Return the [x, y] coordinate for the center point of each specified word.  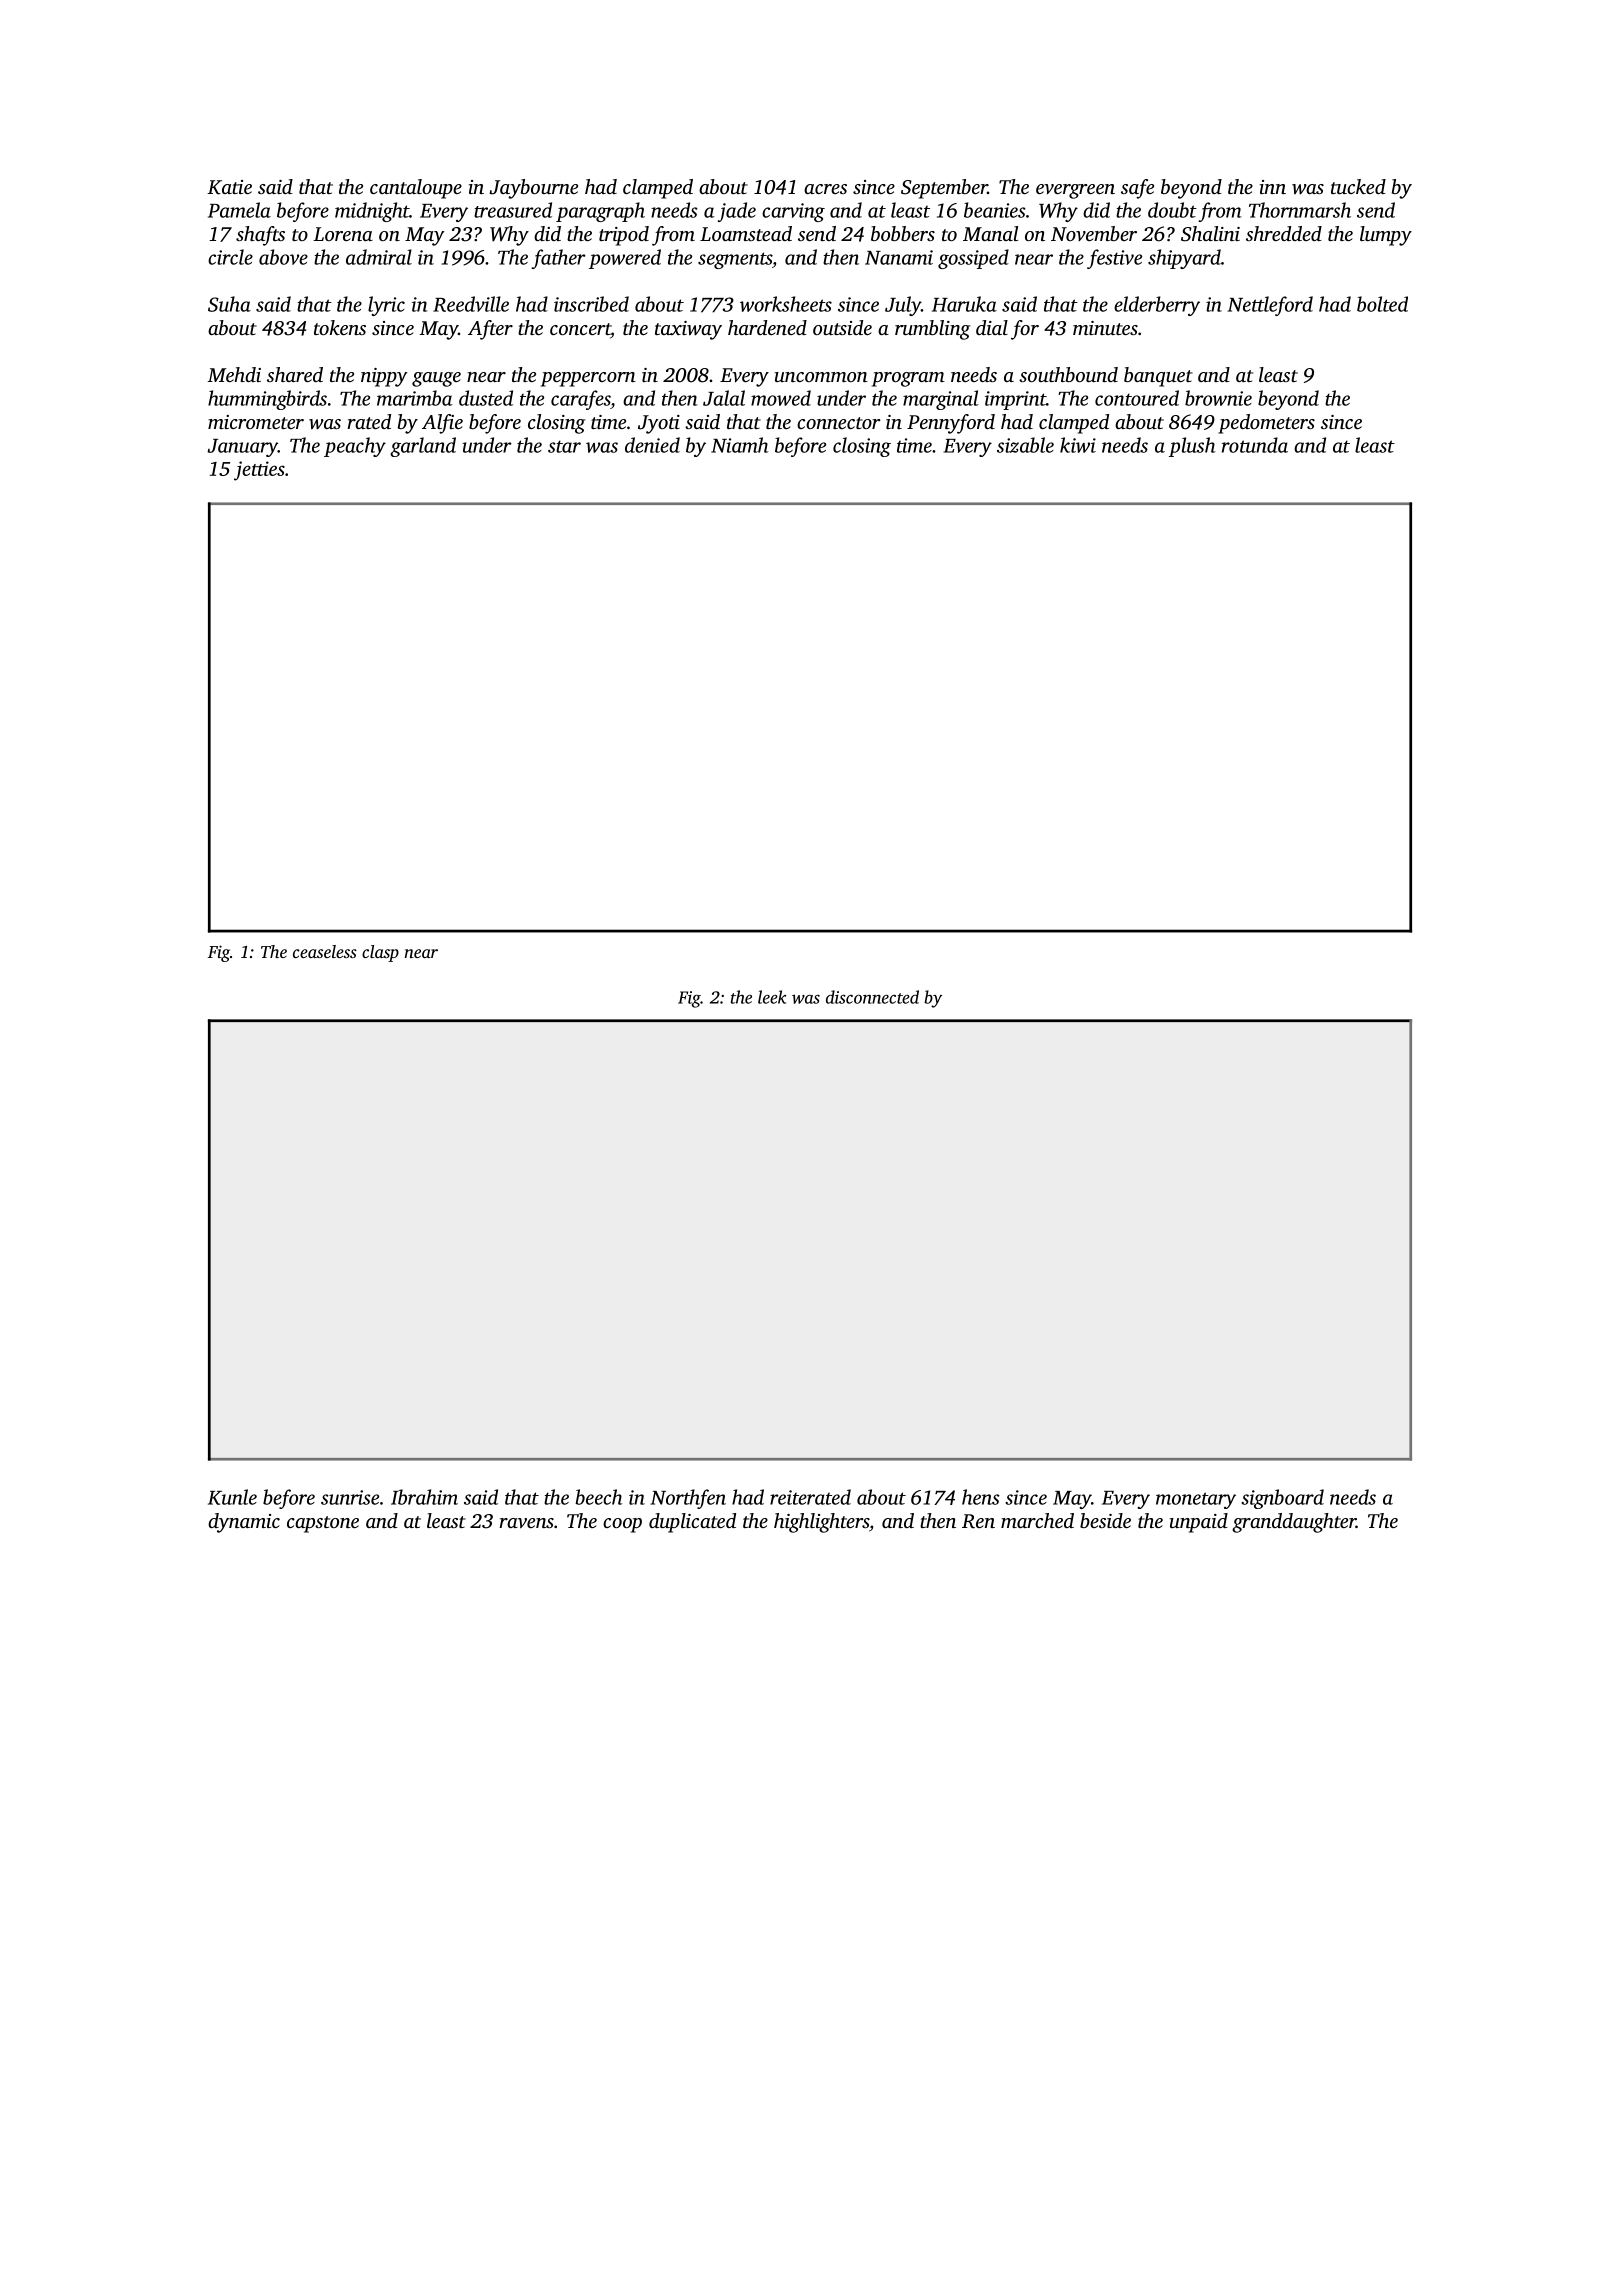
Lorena [343, 234]
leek [772, 997]
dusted [486, 398]
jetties [259, 471]
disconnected [872, 997]
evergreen [1075, 191]
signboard [1282, 1499]
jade [737, 212]
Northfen [688, 1499]
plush [1192, 447]
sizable [1025, 445]
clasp [380, 953]
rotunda [1255, 445]
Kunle [232, 1497]
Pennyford [951, 424]
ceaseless [325, 951]
